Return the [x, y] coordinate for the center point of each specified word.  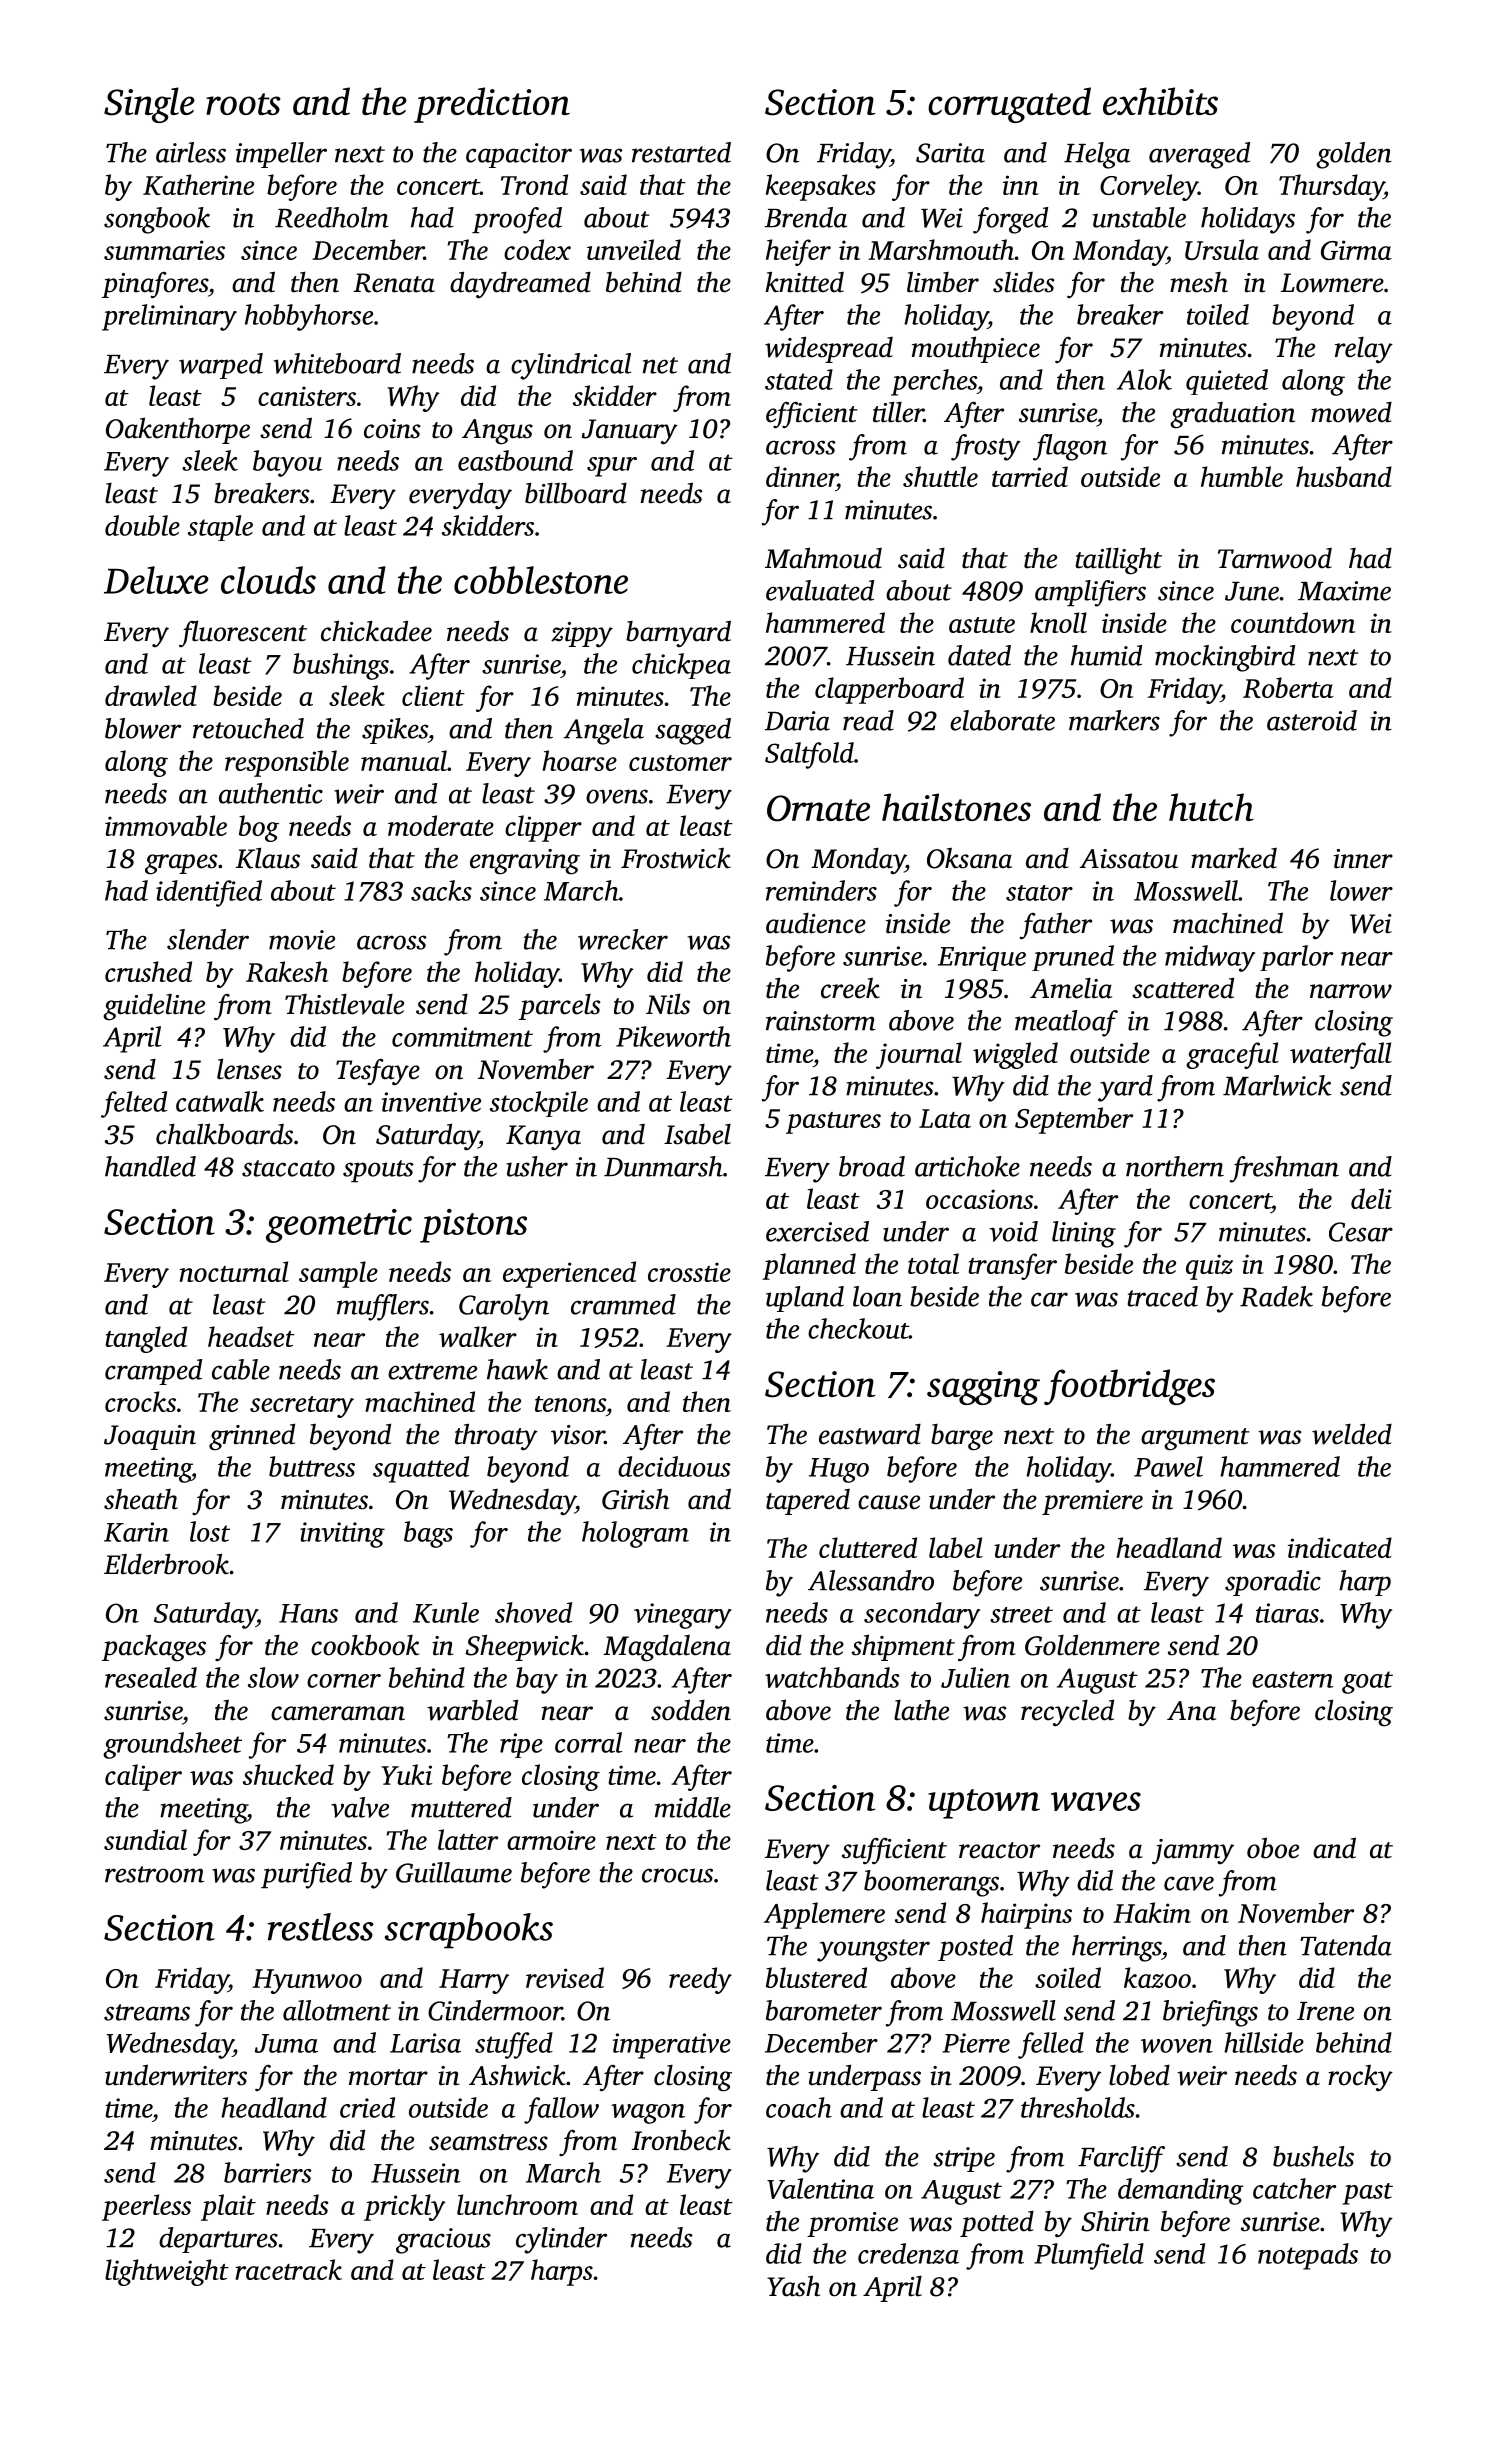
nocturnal [234, 1271]
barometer [824, 2010]
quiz [1209, 1267]
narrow [1351, 991]
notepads [1308, 2256]
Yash [793, 2286]
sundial [145, 1839]
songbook [157, 220]
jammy [1193, 1852]
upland [805, 1299]
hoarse [579, 760]
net [660, 365]
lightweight [167, 2272]
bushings [341, 666]
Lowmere [1332, 283]
